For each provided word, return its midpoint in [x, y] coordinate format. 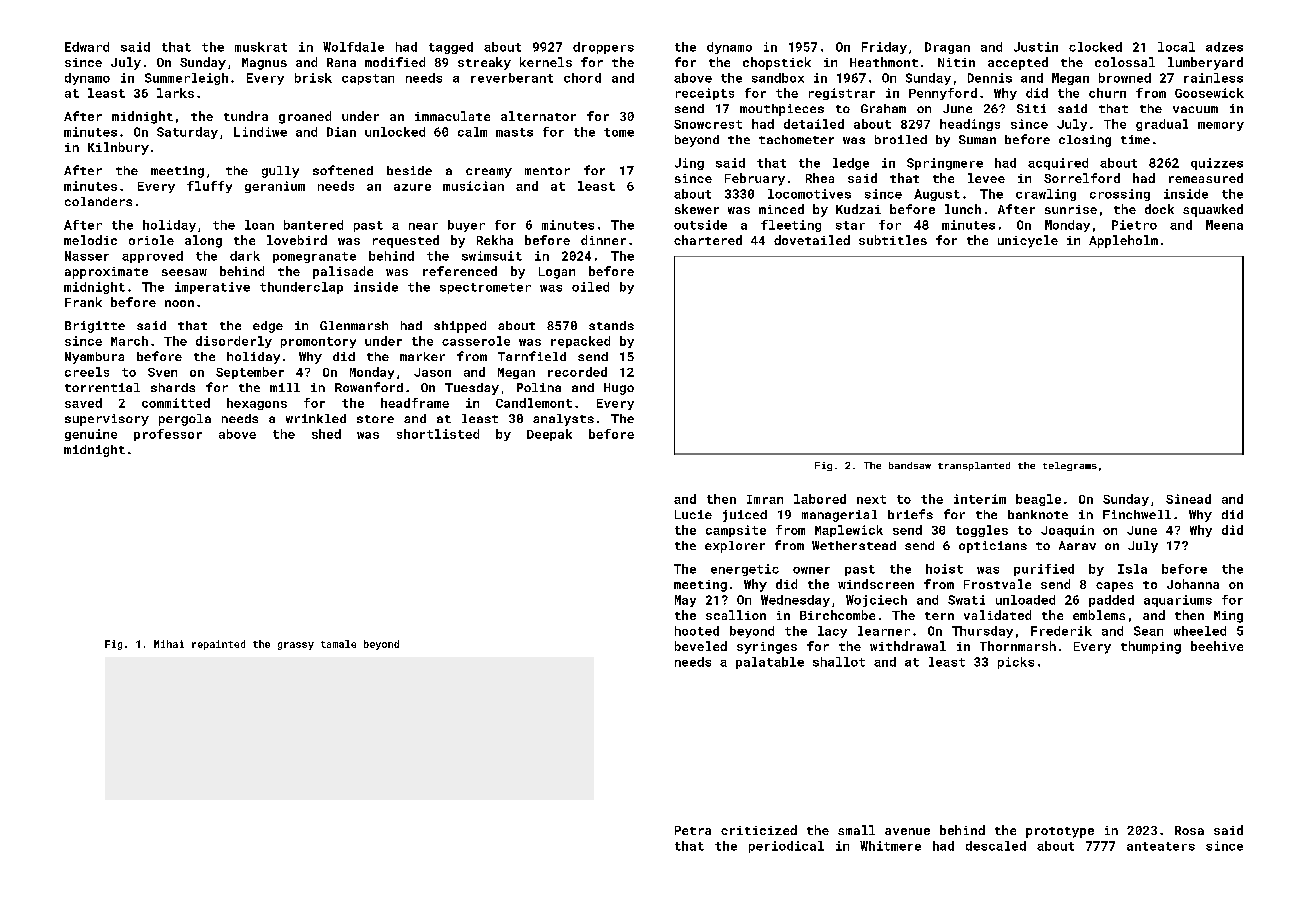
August [937, 195]
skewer [697, 209]
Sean [1148, 631]
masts [514, 132]
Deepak [549, 435]
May [685, 601]
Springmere [945, 164]
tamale [338, 644]
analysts [563, 420]
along [203, 241]
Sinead [1188, 499]
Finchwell [1137, 514]
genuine [91, 435]
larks [175, 93]
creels [87, 372]
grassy [296, 646]
